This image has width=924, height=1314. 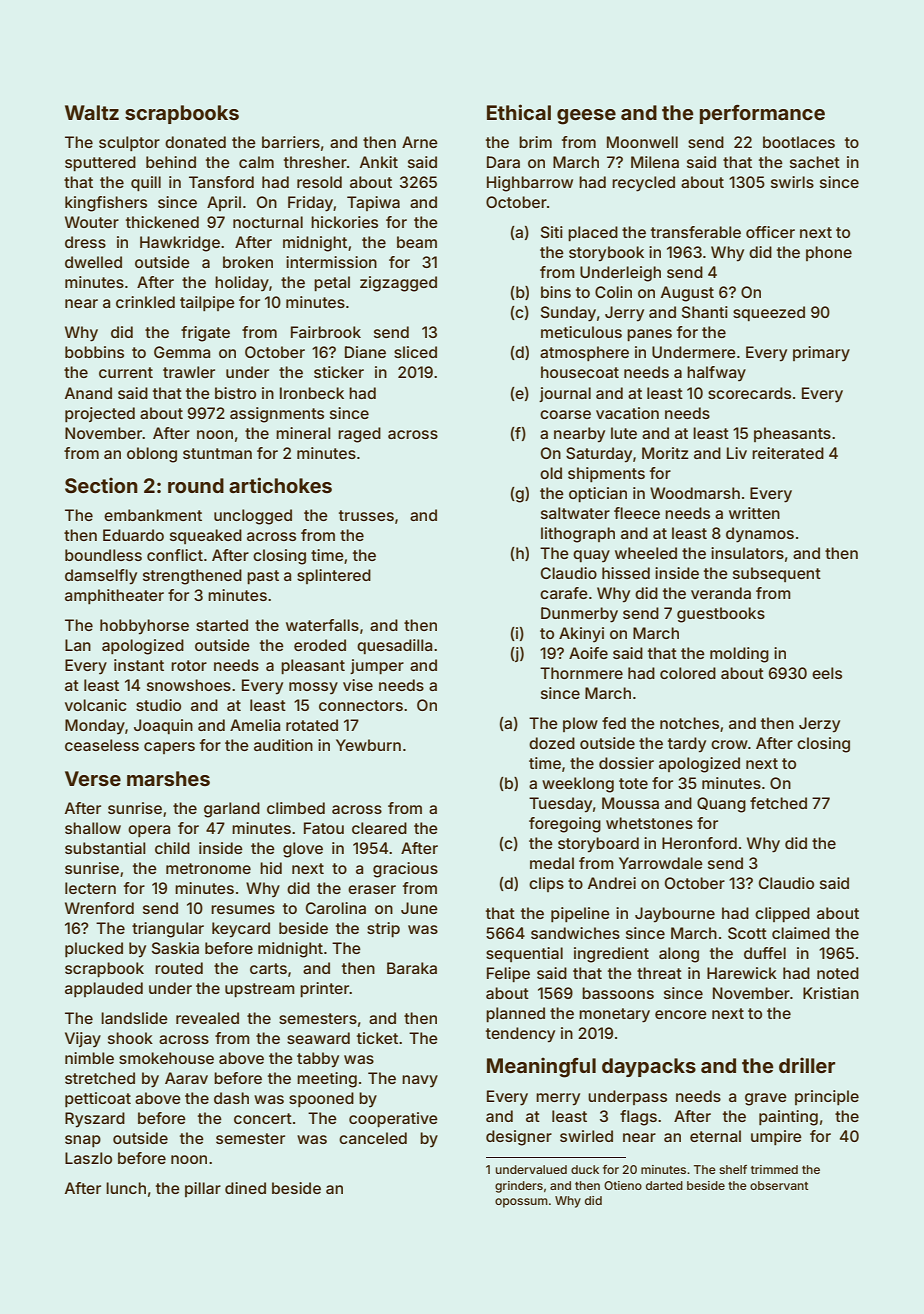 I want to click on driller, so click(x=807, y=1065).
